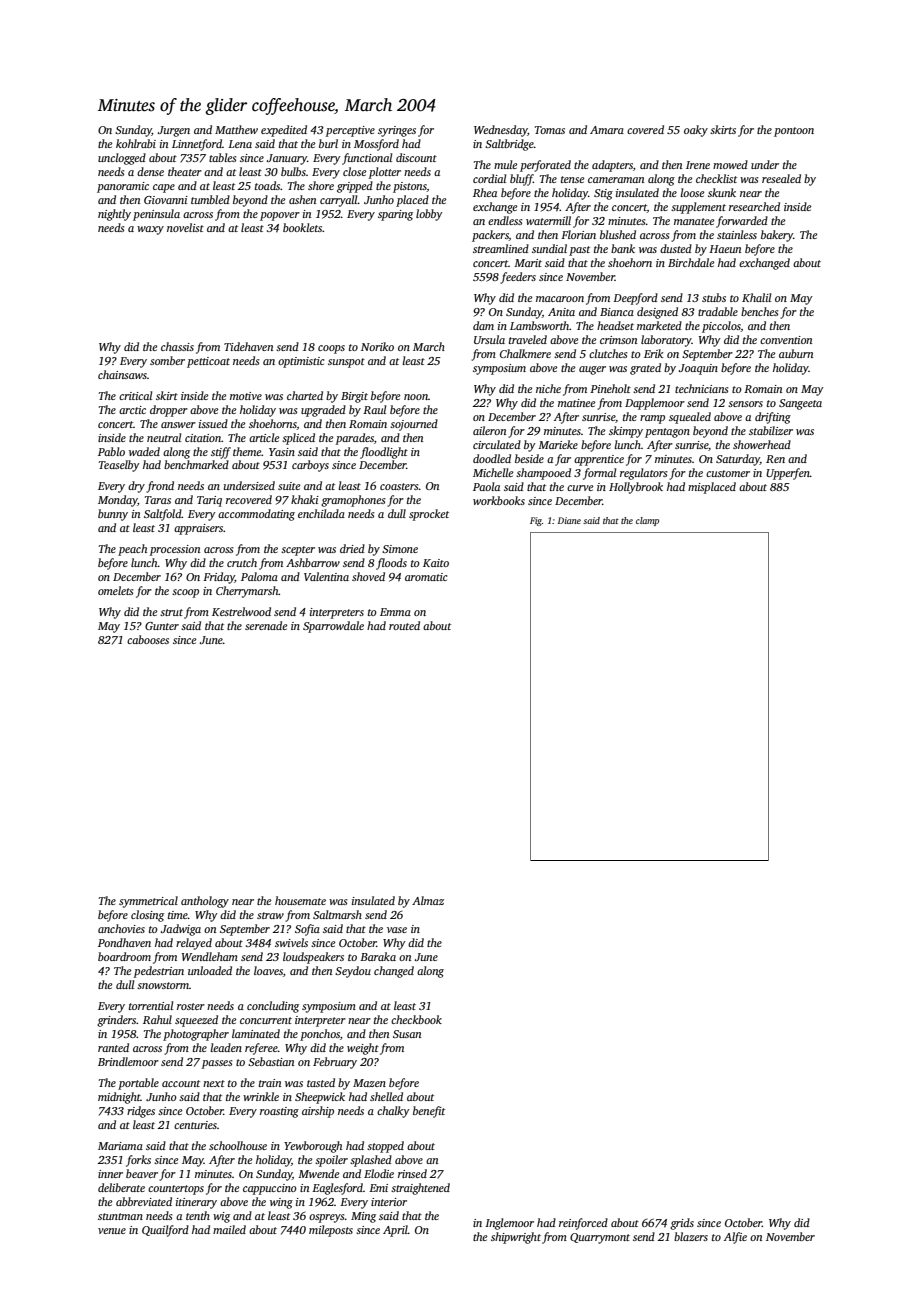 The height and width of the screenshot is (1308, 924). I want to click on grids, so click(682, 1224).
